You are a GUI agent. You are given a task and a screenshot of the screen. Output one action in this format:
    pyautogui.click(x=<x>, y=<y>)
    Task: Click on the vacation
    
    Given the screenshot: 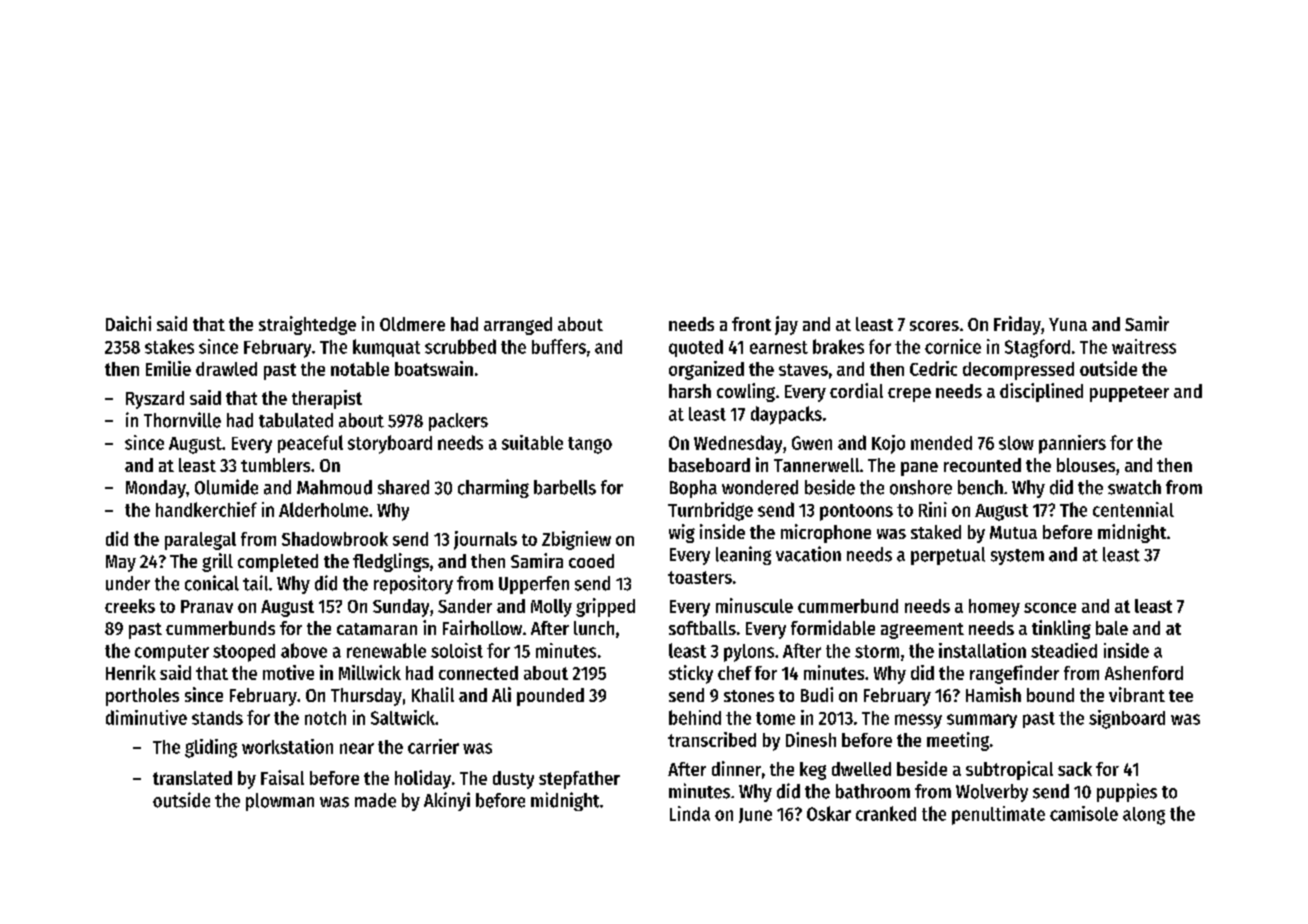 What is the action you would take?
    pyautogui.click(x=808, y=554)
